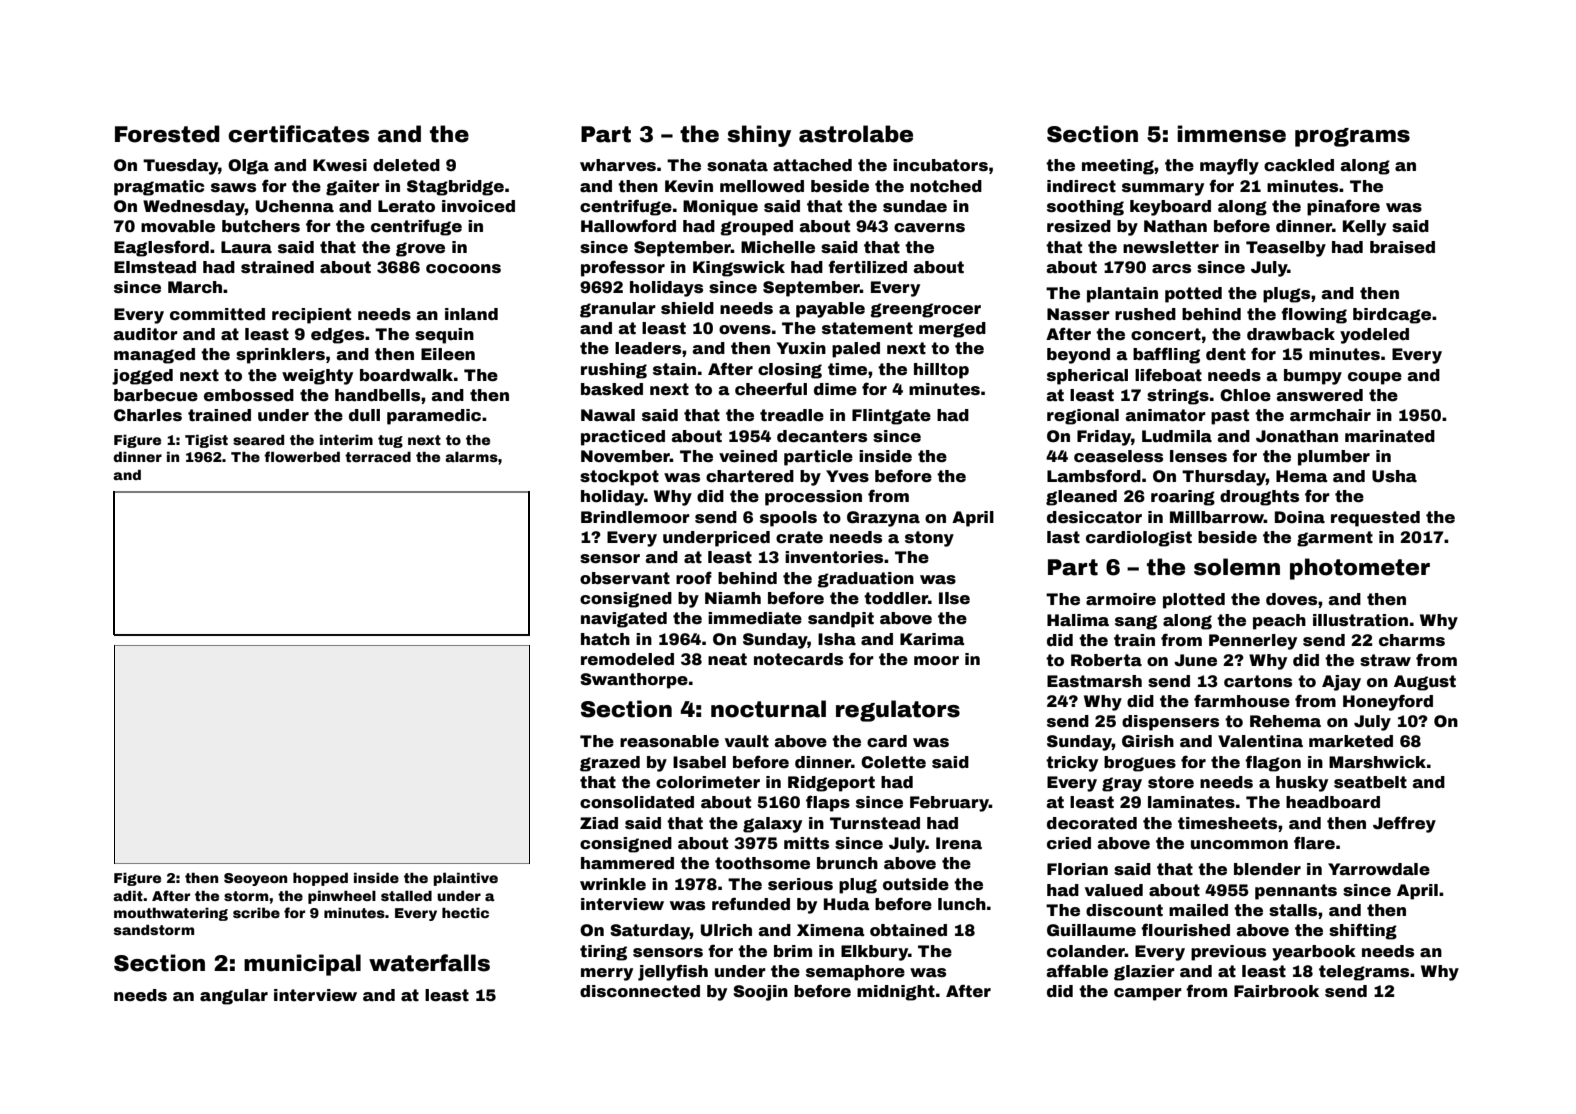 This document has width=1576, height=1114. What do you see at coordinates (628, 226) in the document?
I see `Hallowford` at bounding box center [628, 226].
